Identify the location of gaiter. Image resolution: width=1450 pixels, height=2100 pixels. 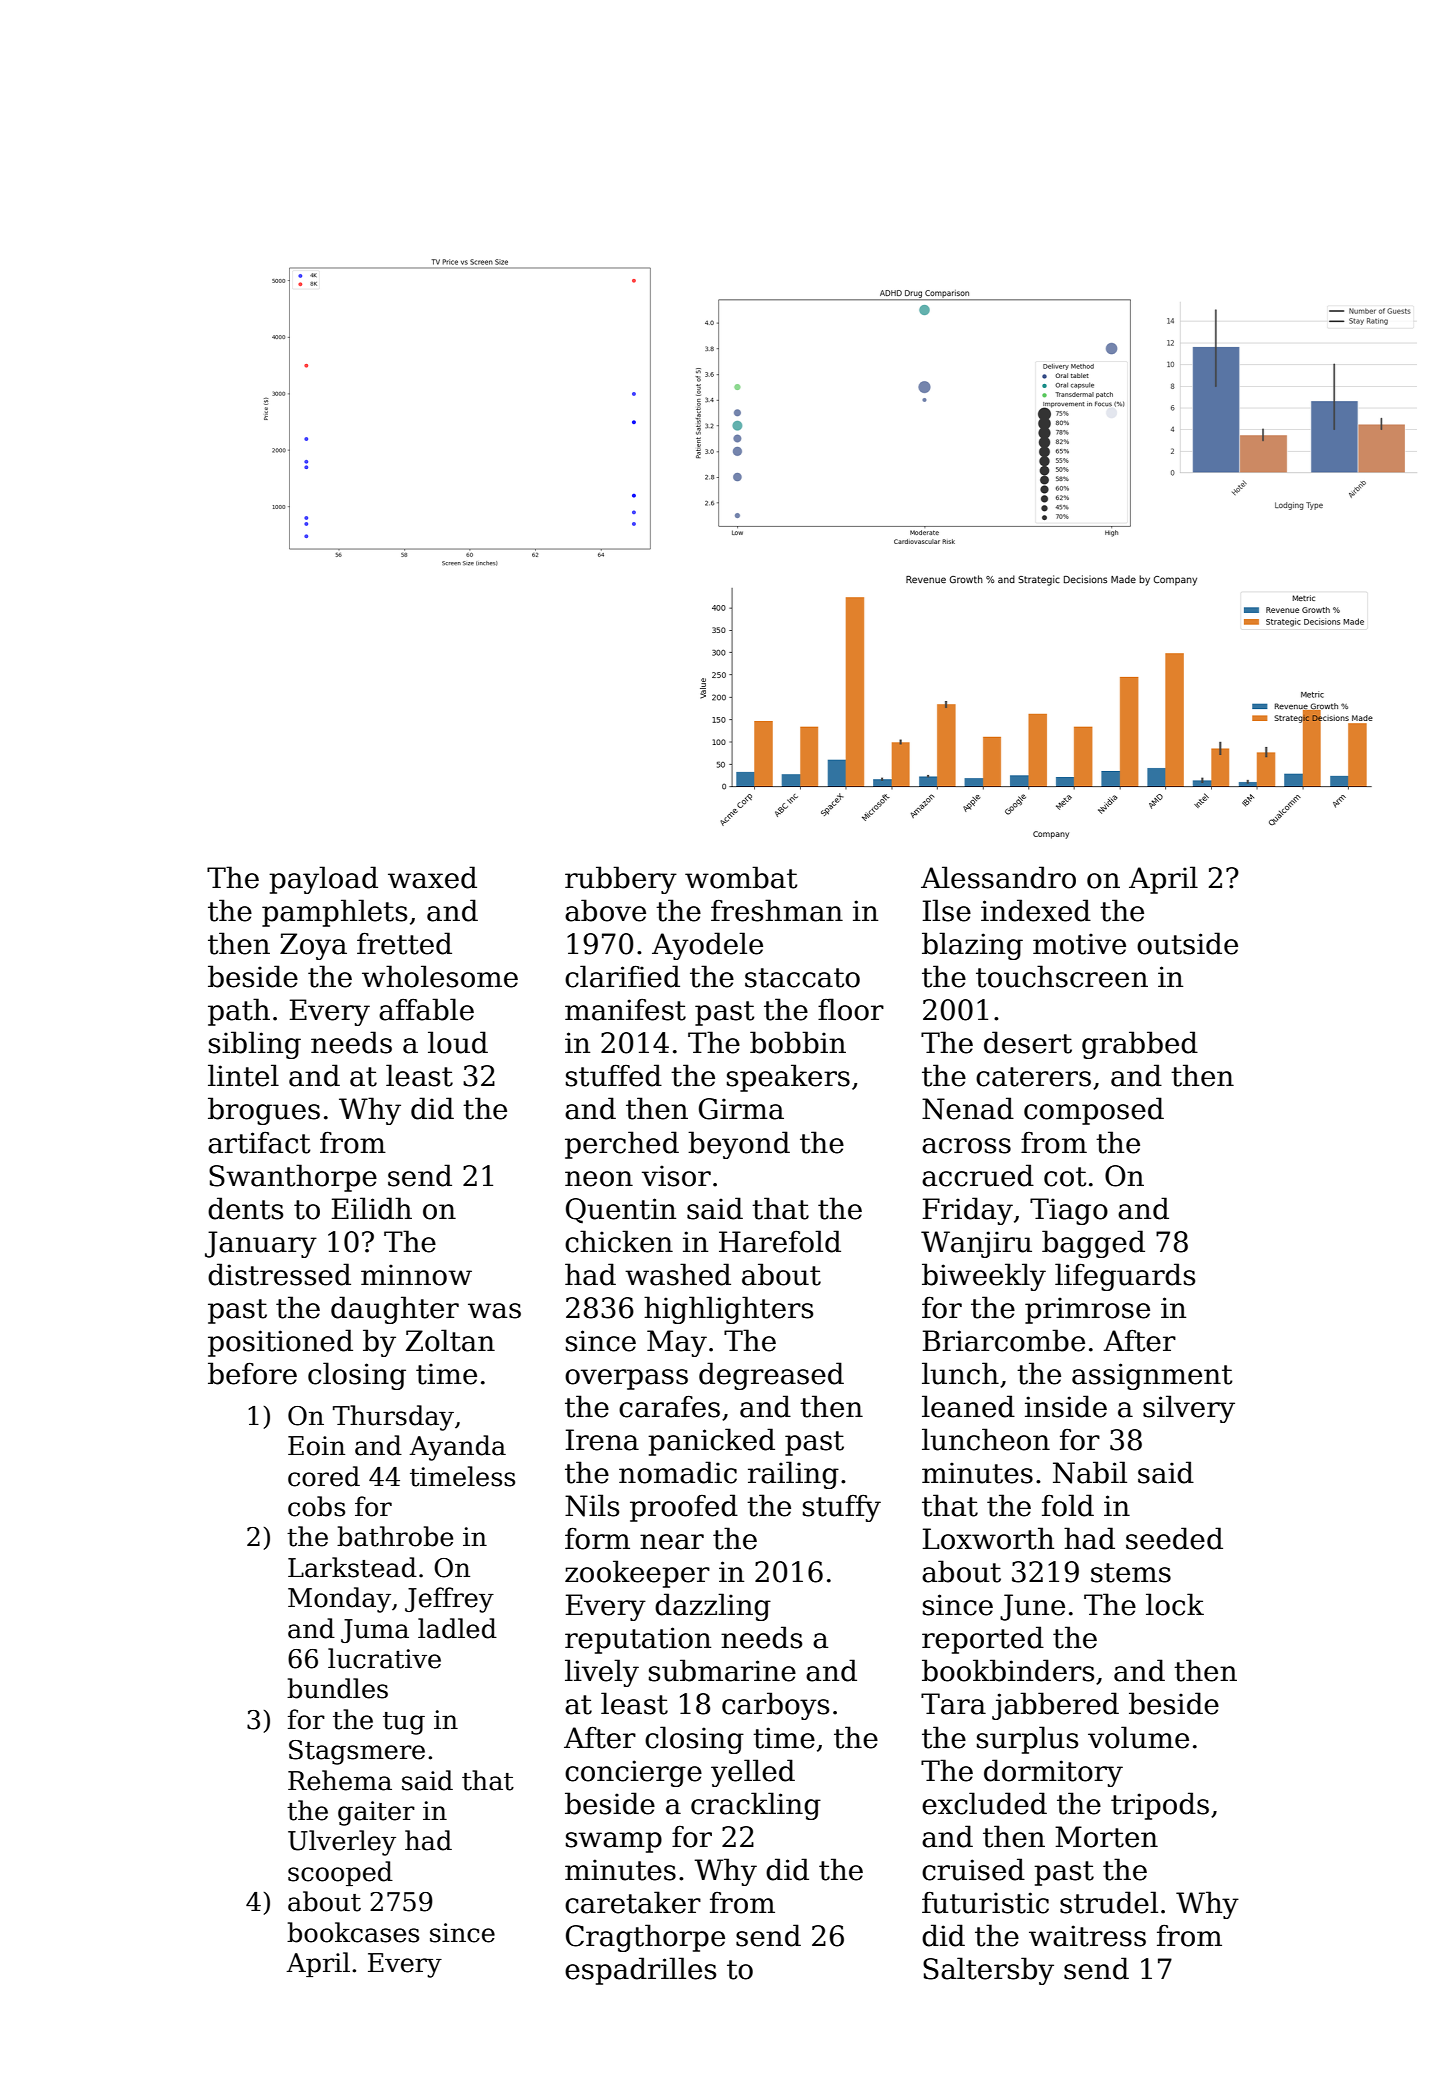
(376, 1813).
